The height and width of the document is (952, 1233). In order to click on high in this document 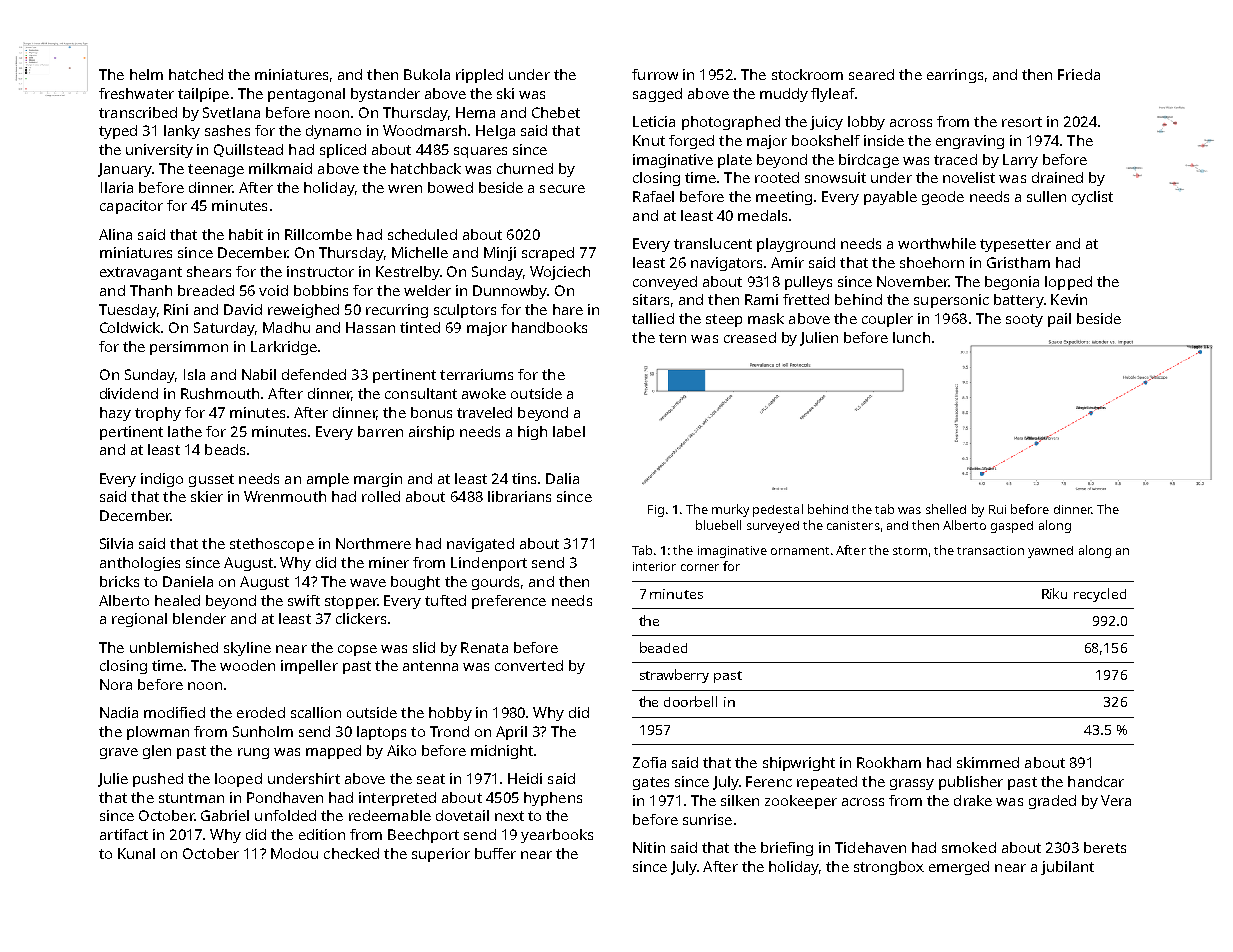, I will do `click(532, 433)`.
